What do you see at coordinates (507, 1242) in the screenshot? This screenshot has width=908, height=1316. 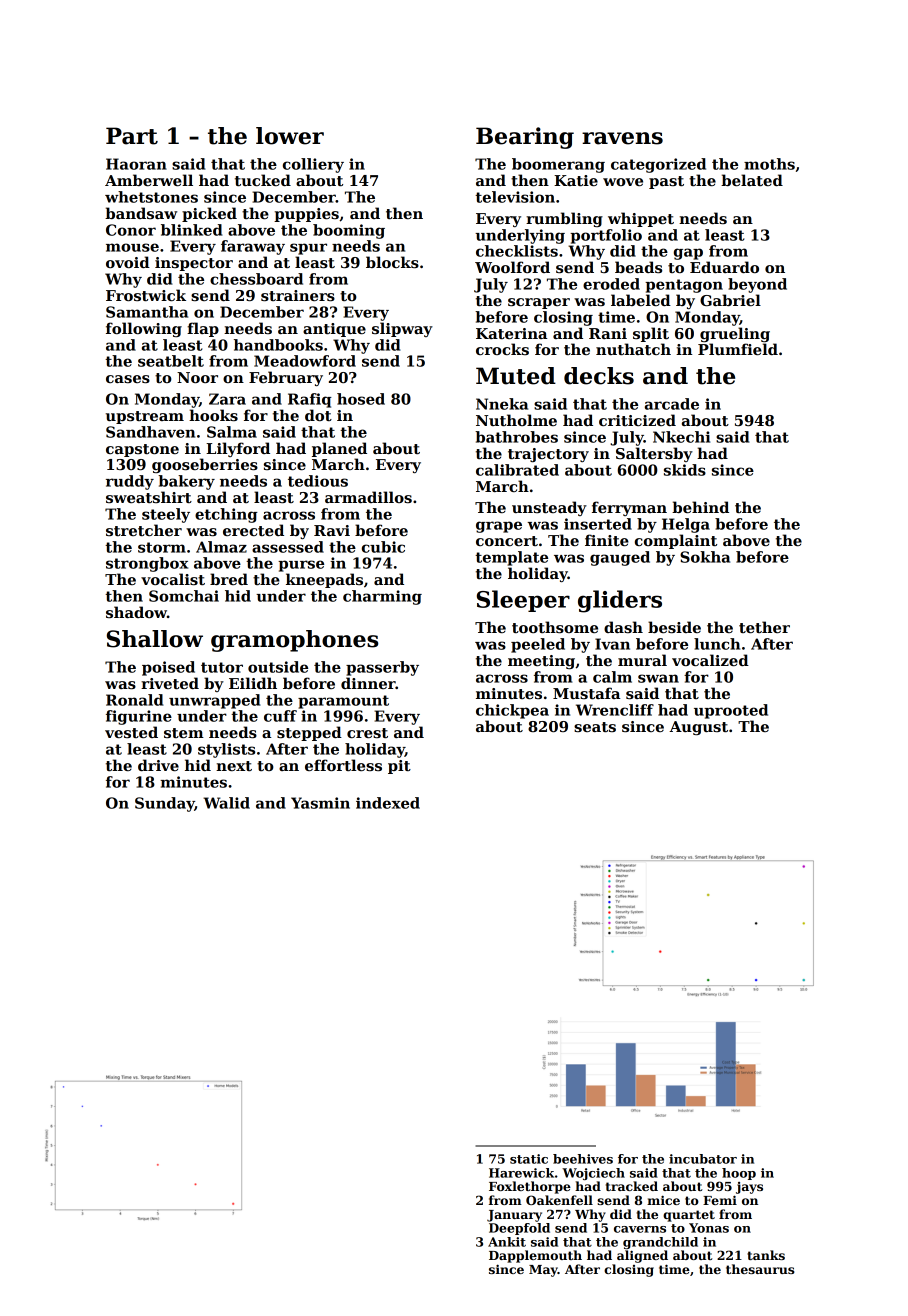 I see `Ankit` at bounding box center [507, 1242].
